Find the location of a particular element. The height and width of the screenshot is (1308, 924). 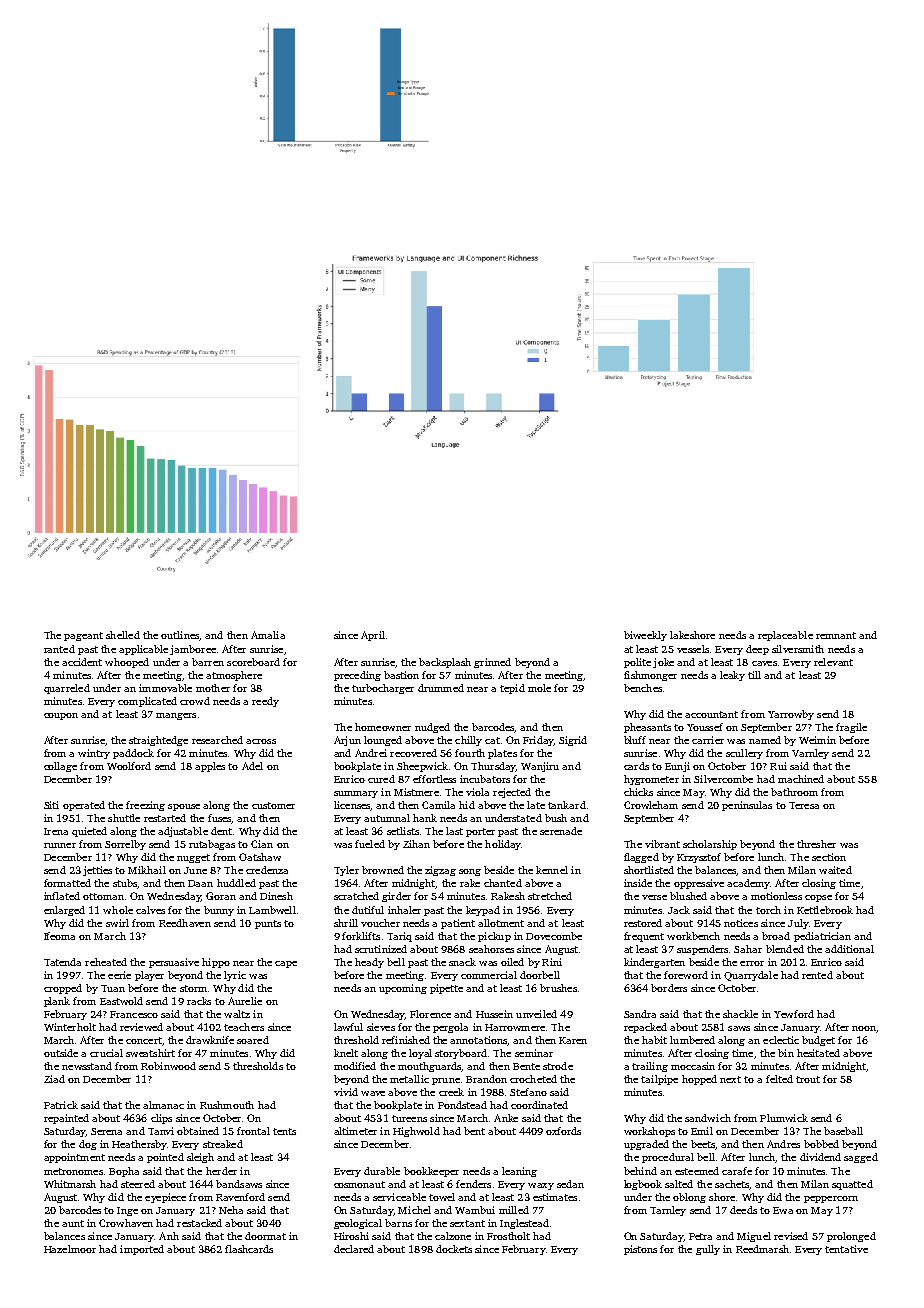

clips is located at coordinates (161, 1119).
